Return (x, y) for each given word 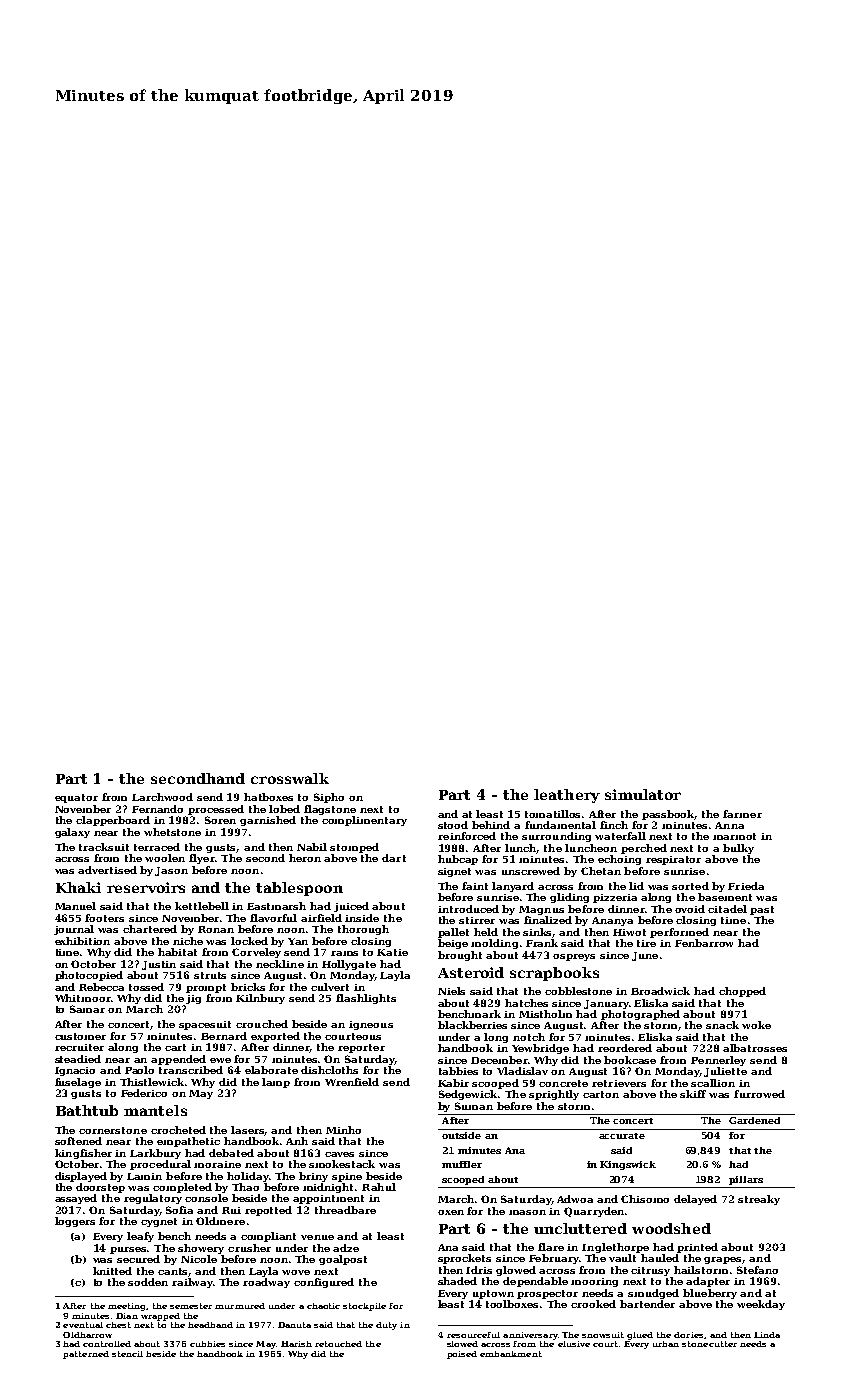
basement (725, 897)
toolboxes (512, 1304)
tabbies (458, 1071)
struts (210, 975)
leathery (567, 796)
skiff (693, 1094)
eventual (83, 1325)
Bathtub (87, 1110)
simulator (643, 794)
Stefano (757, 1270)
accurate (622, 1136)
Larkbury (155, 1154)
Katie (392, 952)
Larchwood (162, 797)
